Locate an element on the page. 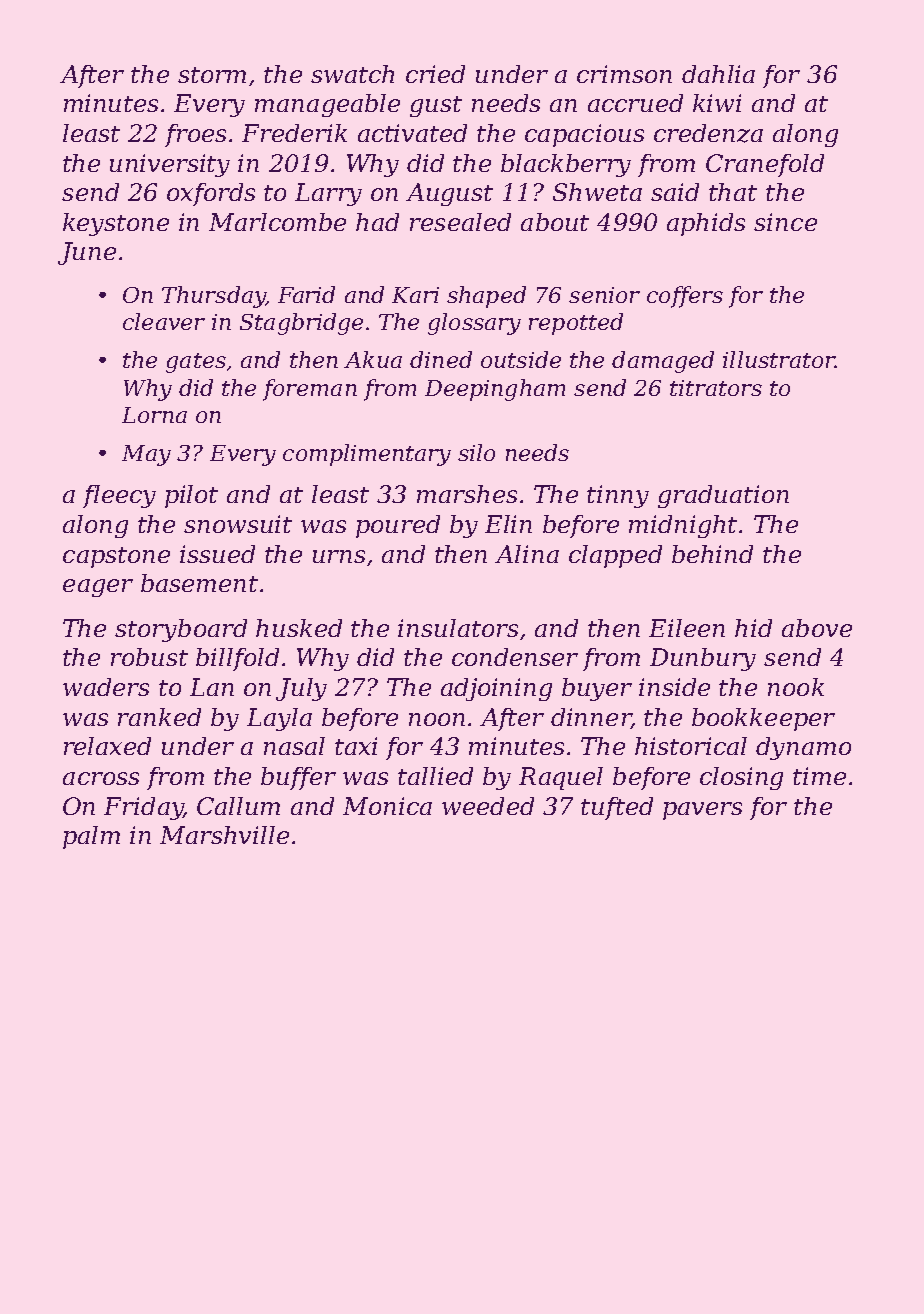 This image has width=924, height=1314. dynamo is located at coordinates (803, 748).
